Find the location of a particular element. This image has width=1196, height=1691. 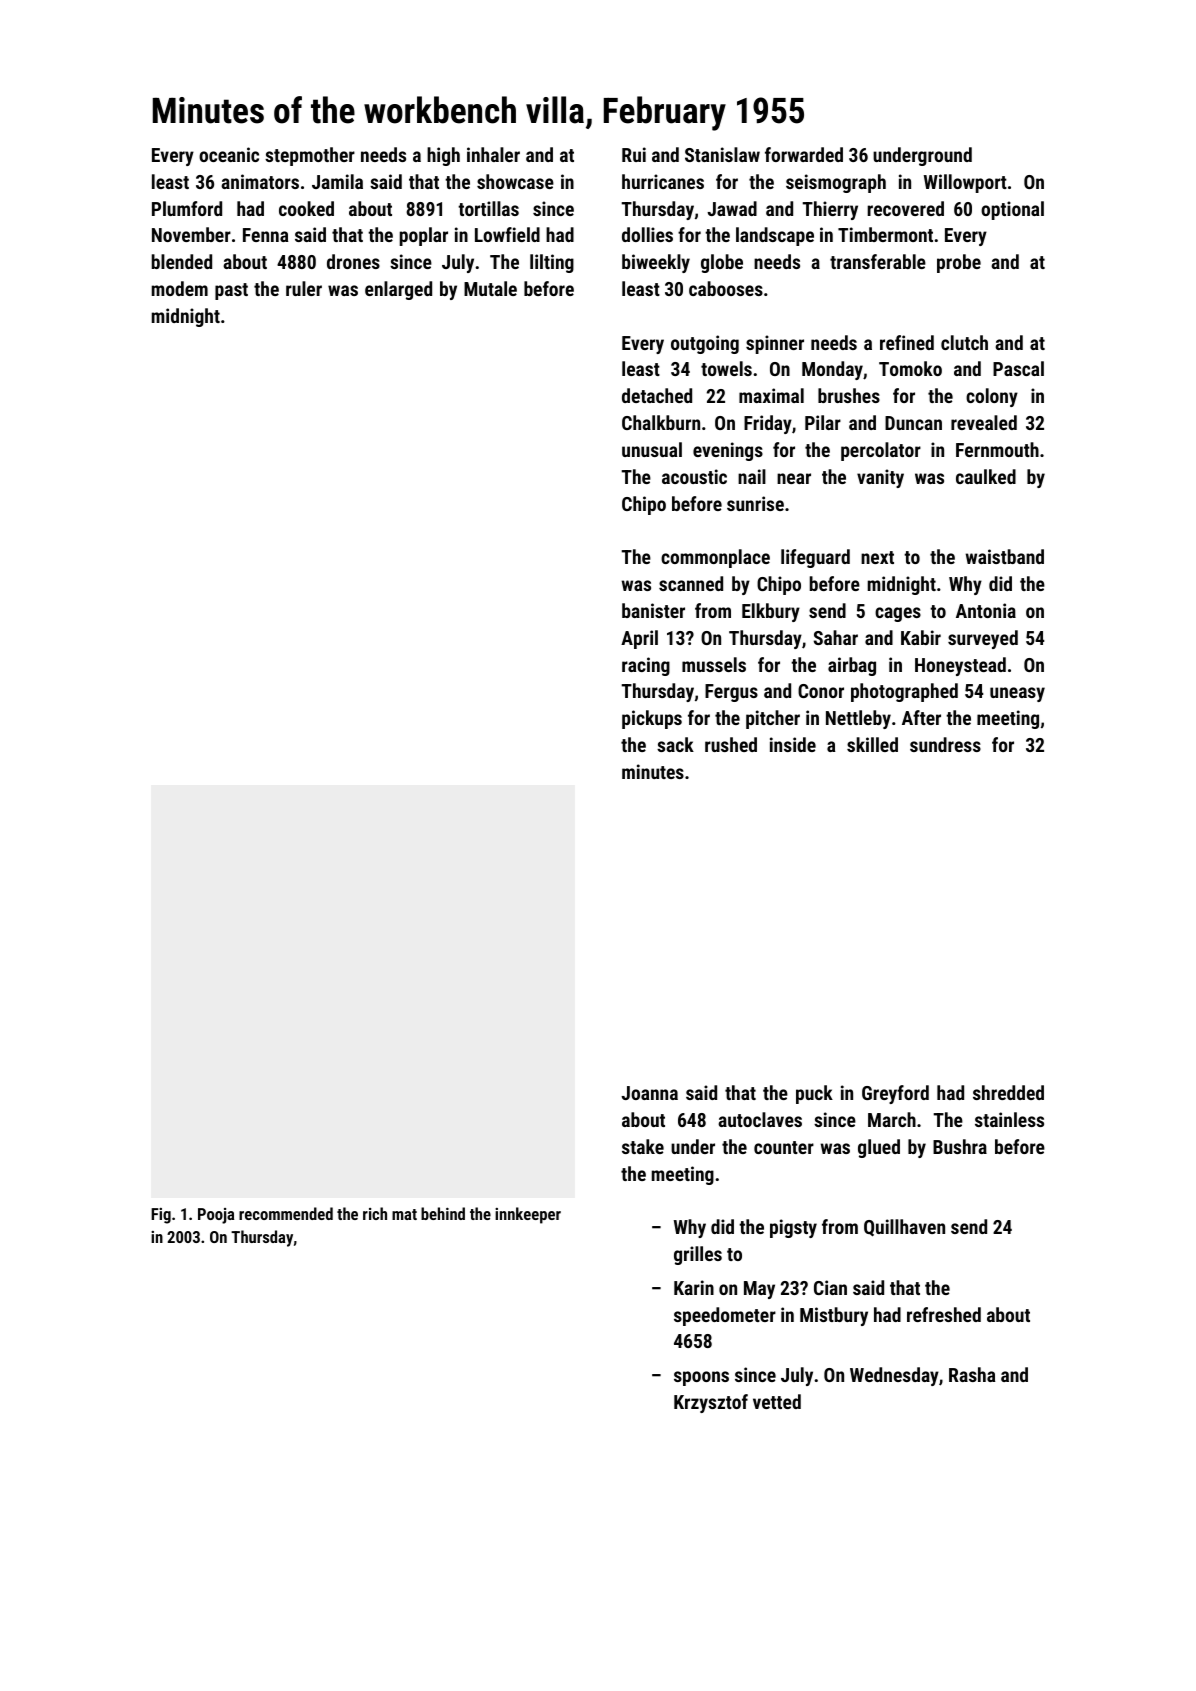

recommended is located at coordinates (286, 1213).
